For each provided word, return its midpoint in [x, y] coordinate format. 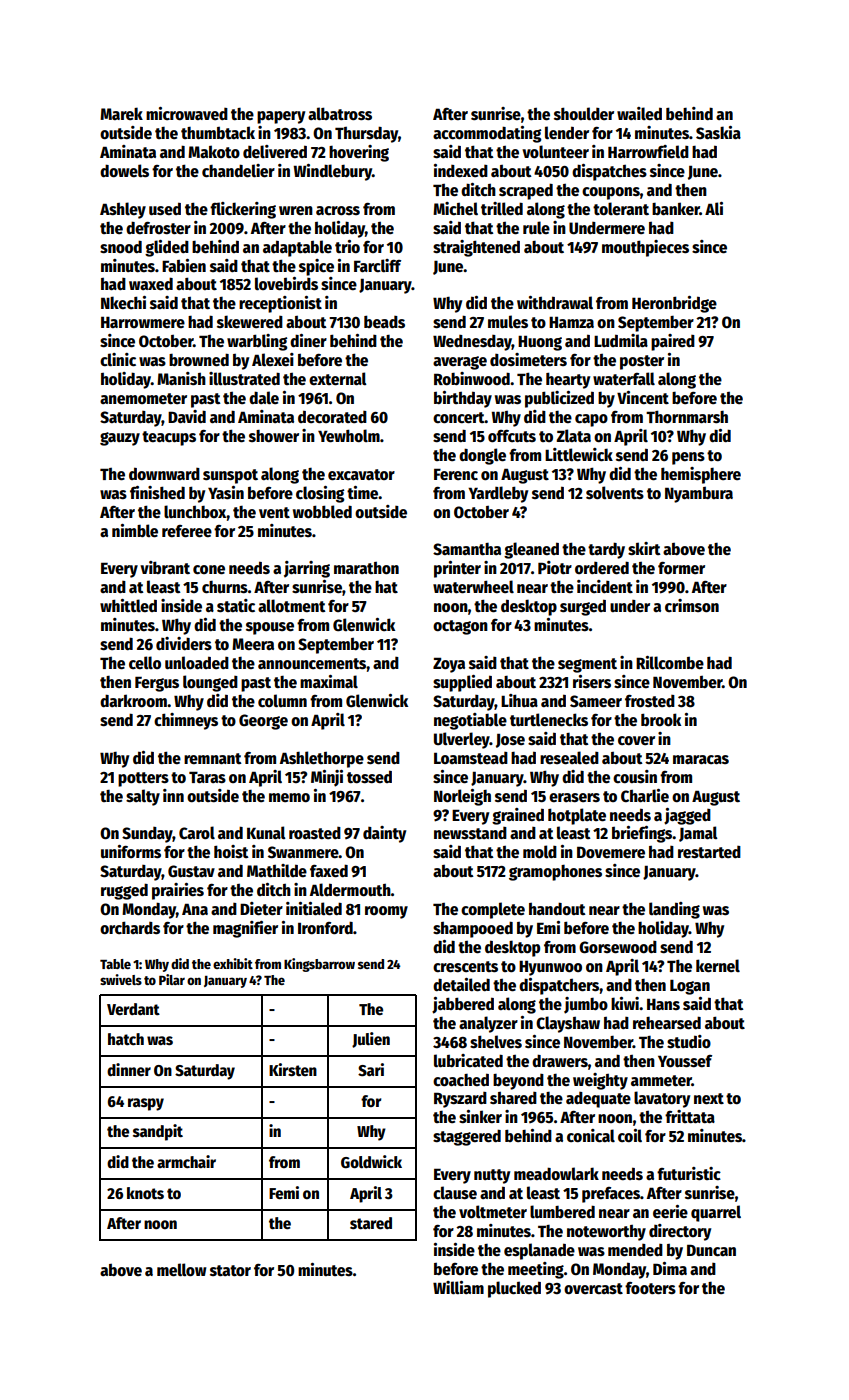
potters [143, 779]
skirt [644, 548]
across [338, 211]
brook [661, 720]
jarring [307, 569]
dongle [482, 456]
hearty [568, 380]
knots [145, 1193]
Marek [121, 113]
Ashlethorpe [322, 759]
